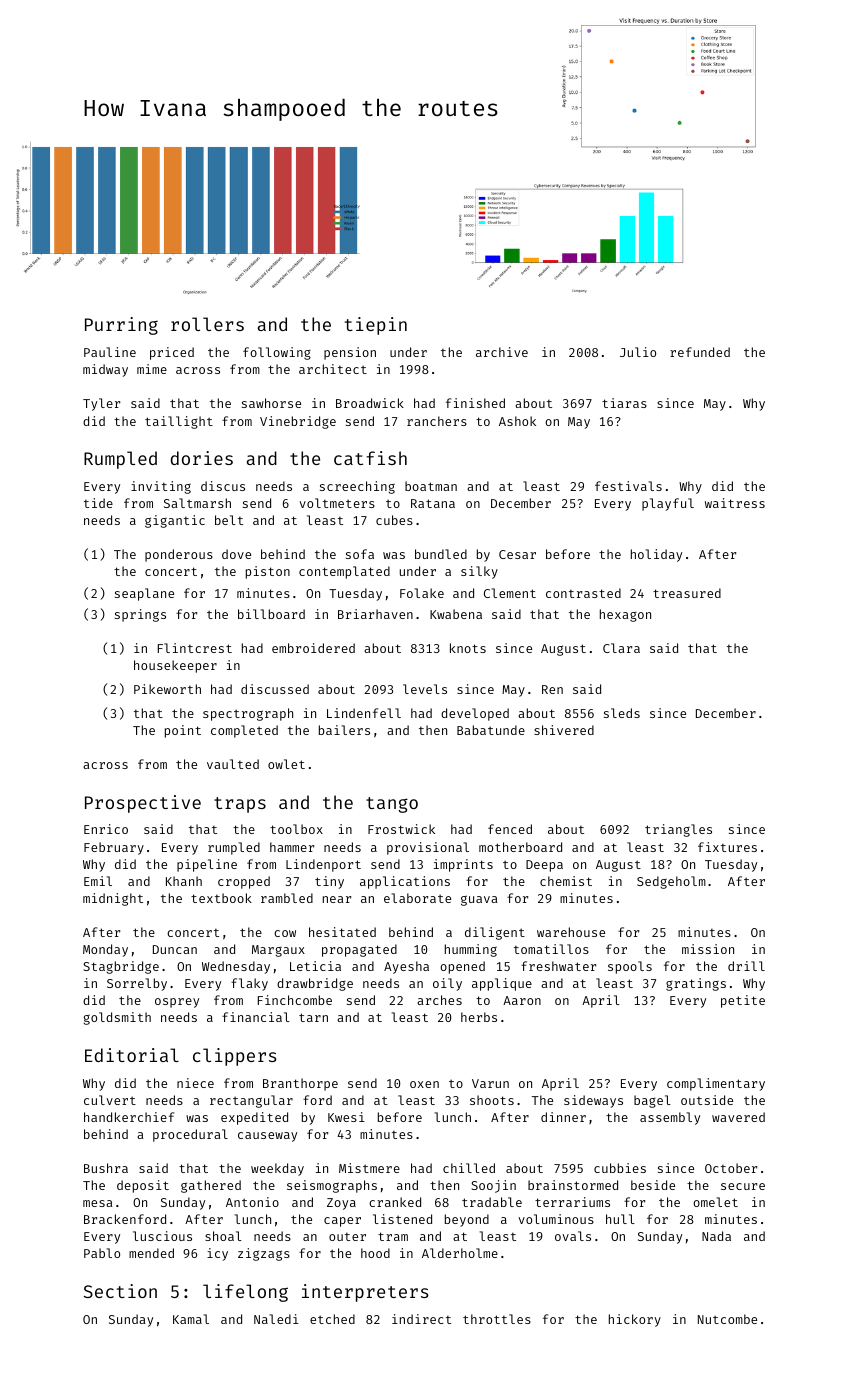  Describe the element at coordinates (708, 949) in the document. I see `mission` at that location.
